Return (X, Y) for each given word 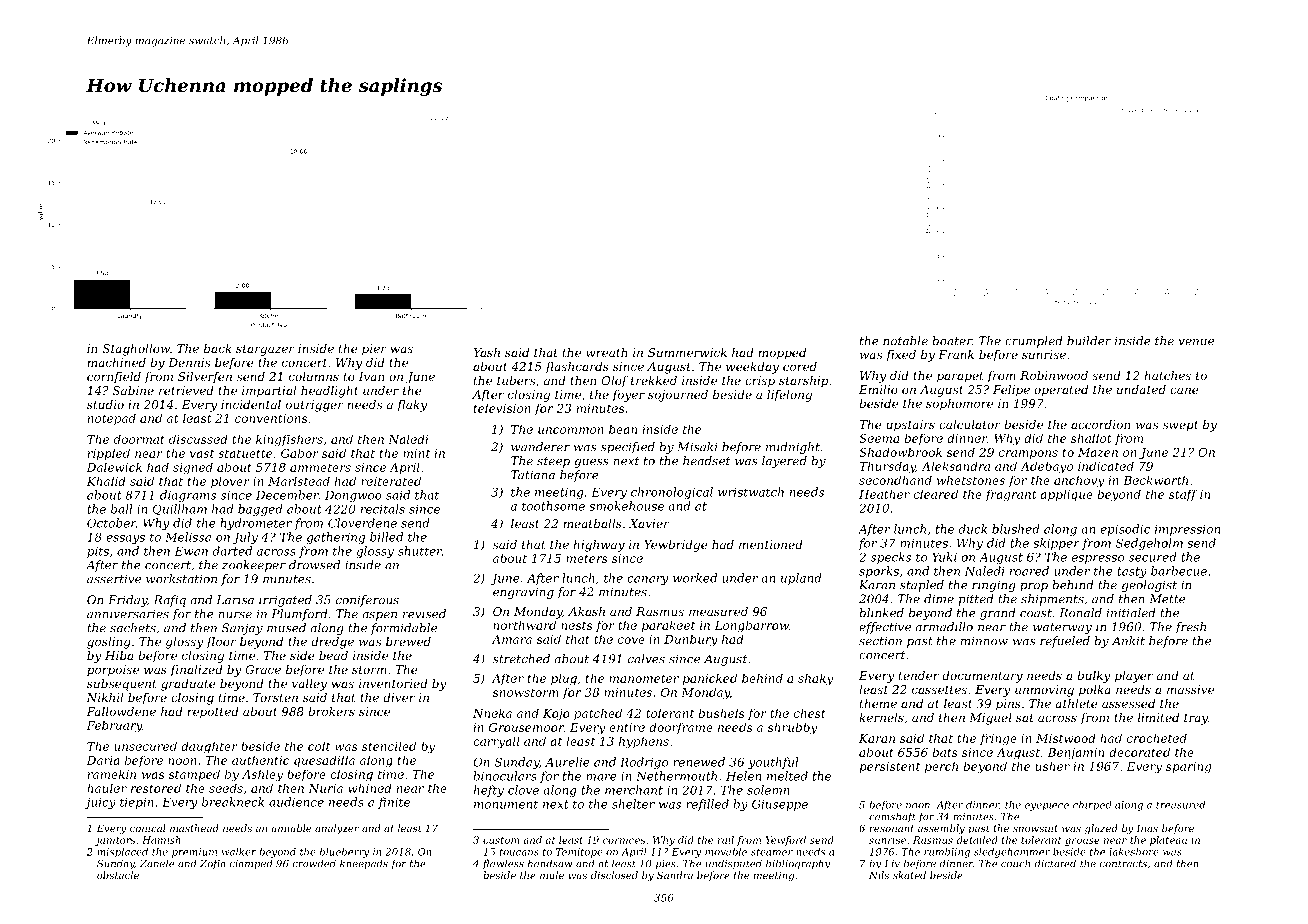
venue (1196, 342)
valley (309, 685)
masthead (194, 828)
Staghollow (136, 350)
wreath (606, 352)
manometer (644, 678)
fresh (1190, 628)
